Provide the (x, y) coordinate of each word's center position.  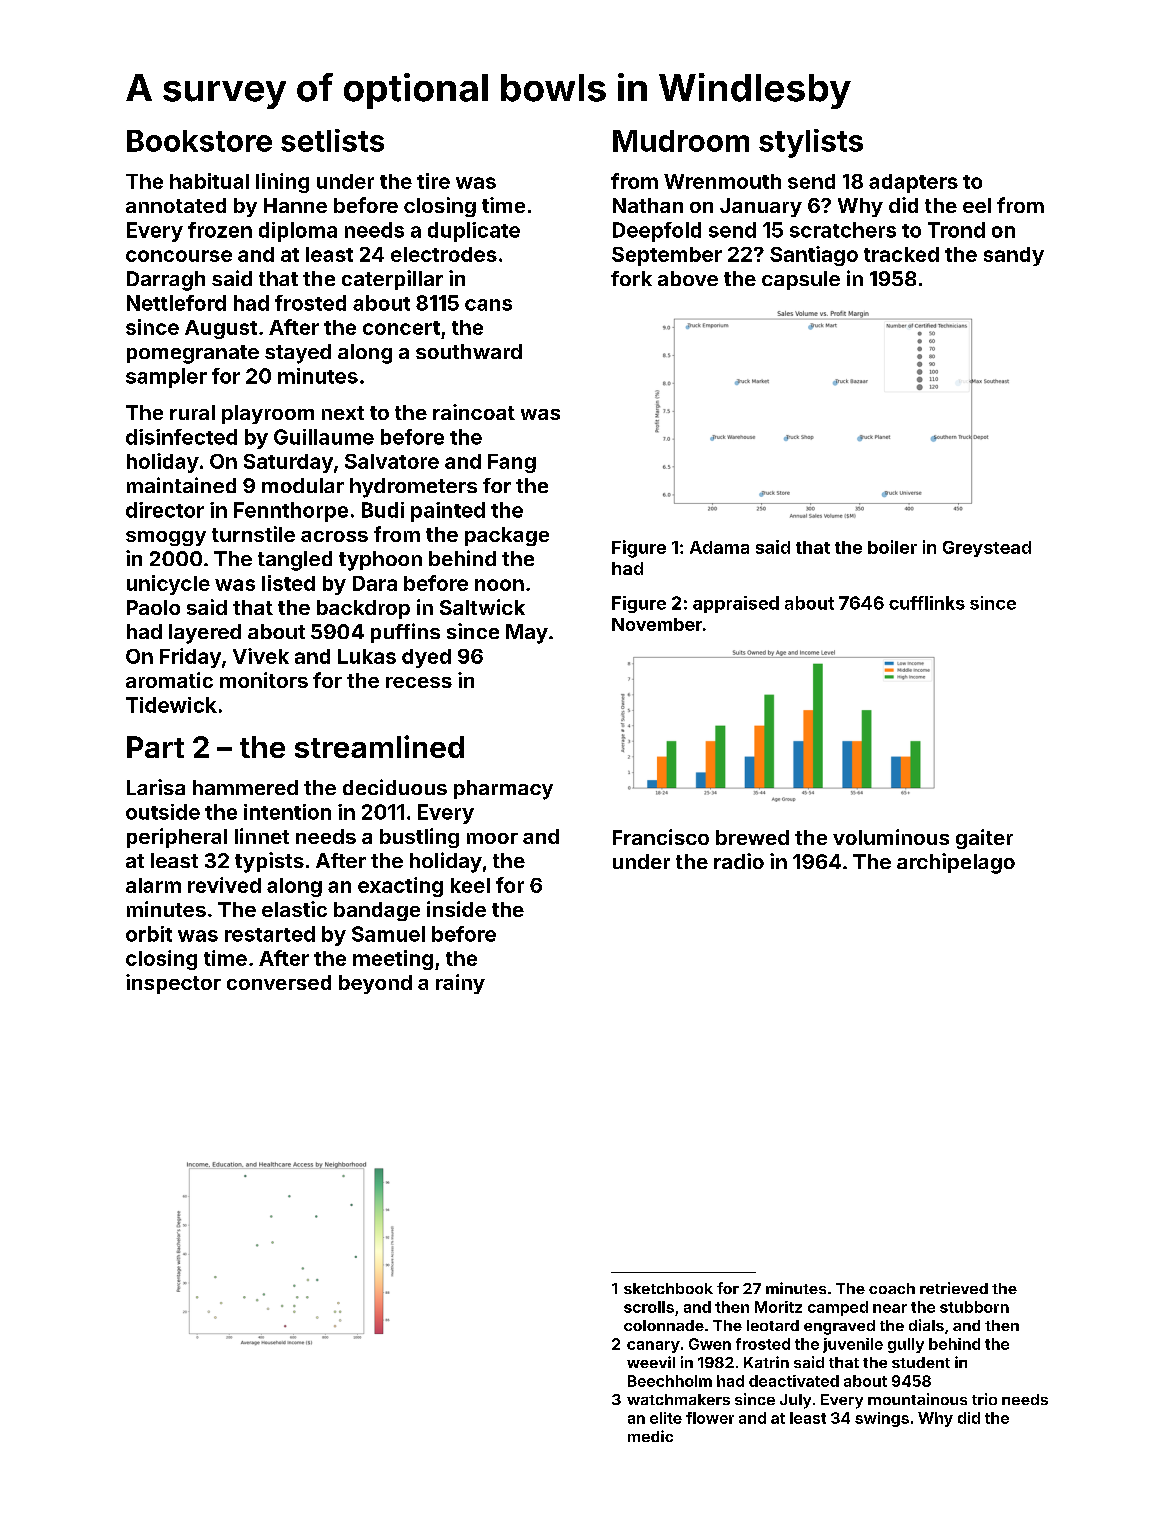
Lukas (367, 656)
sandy (1014, 256)
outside (163, 812)
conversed (279, 982)
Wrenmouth (722, 181)
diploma (298, 232)
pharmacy (503, 790)
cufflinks (927, 603)
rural (192, 412)
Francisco (661, 837)
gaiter (984, 839)
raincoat (474, 412)
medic (650, 1436)
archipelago (956, 863)
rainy (460, 984)
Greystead (987, 549)
